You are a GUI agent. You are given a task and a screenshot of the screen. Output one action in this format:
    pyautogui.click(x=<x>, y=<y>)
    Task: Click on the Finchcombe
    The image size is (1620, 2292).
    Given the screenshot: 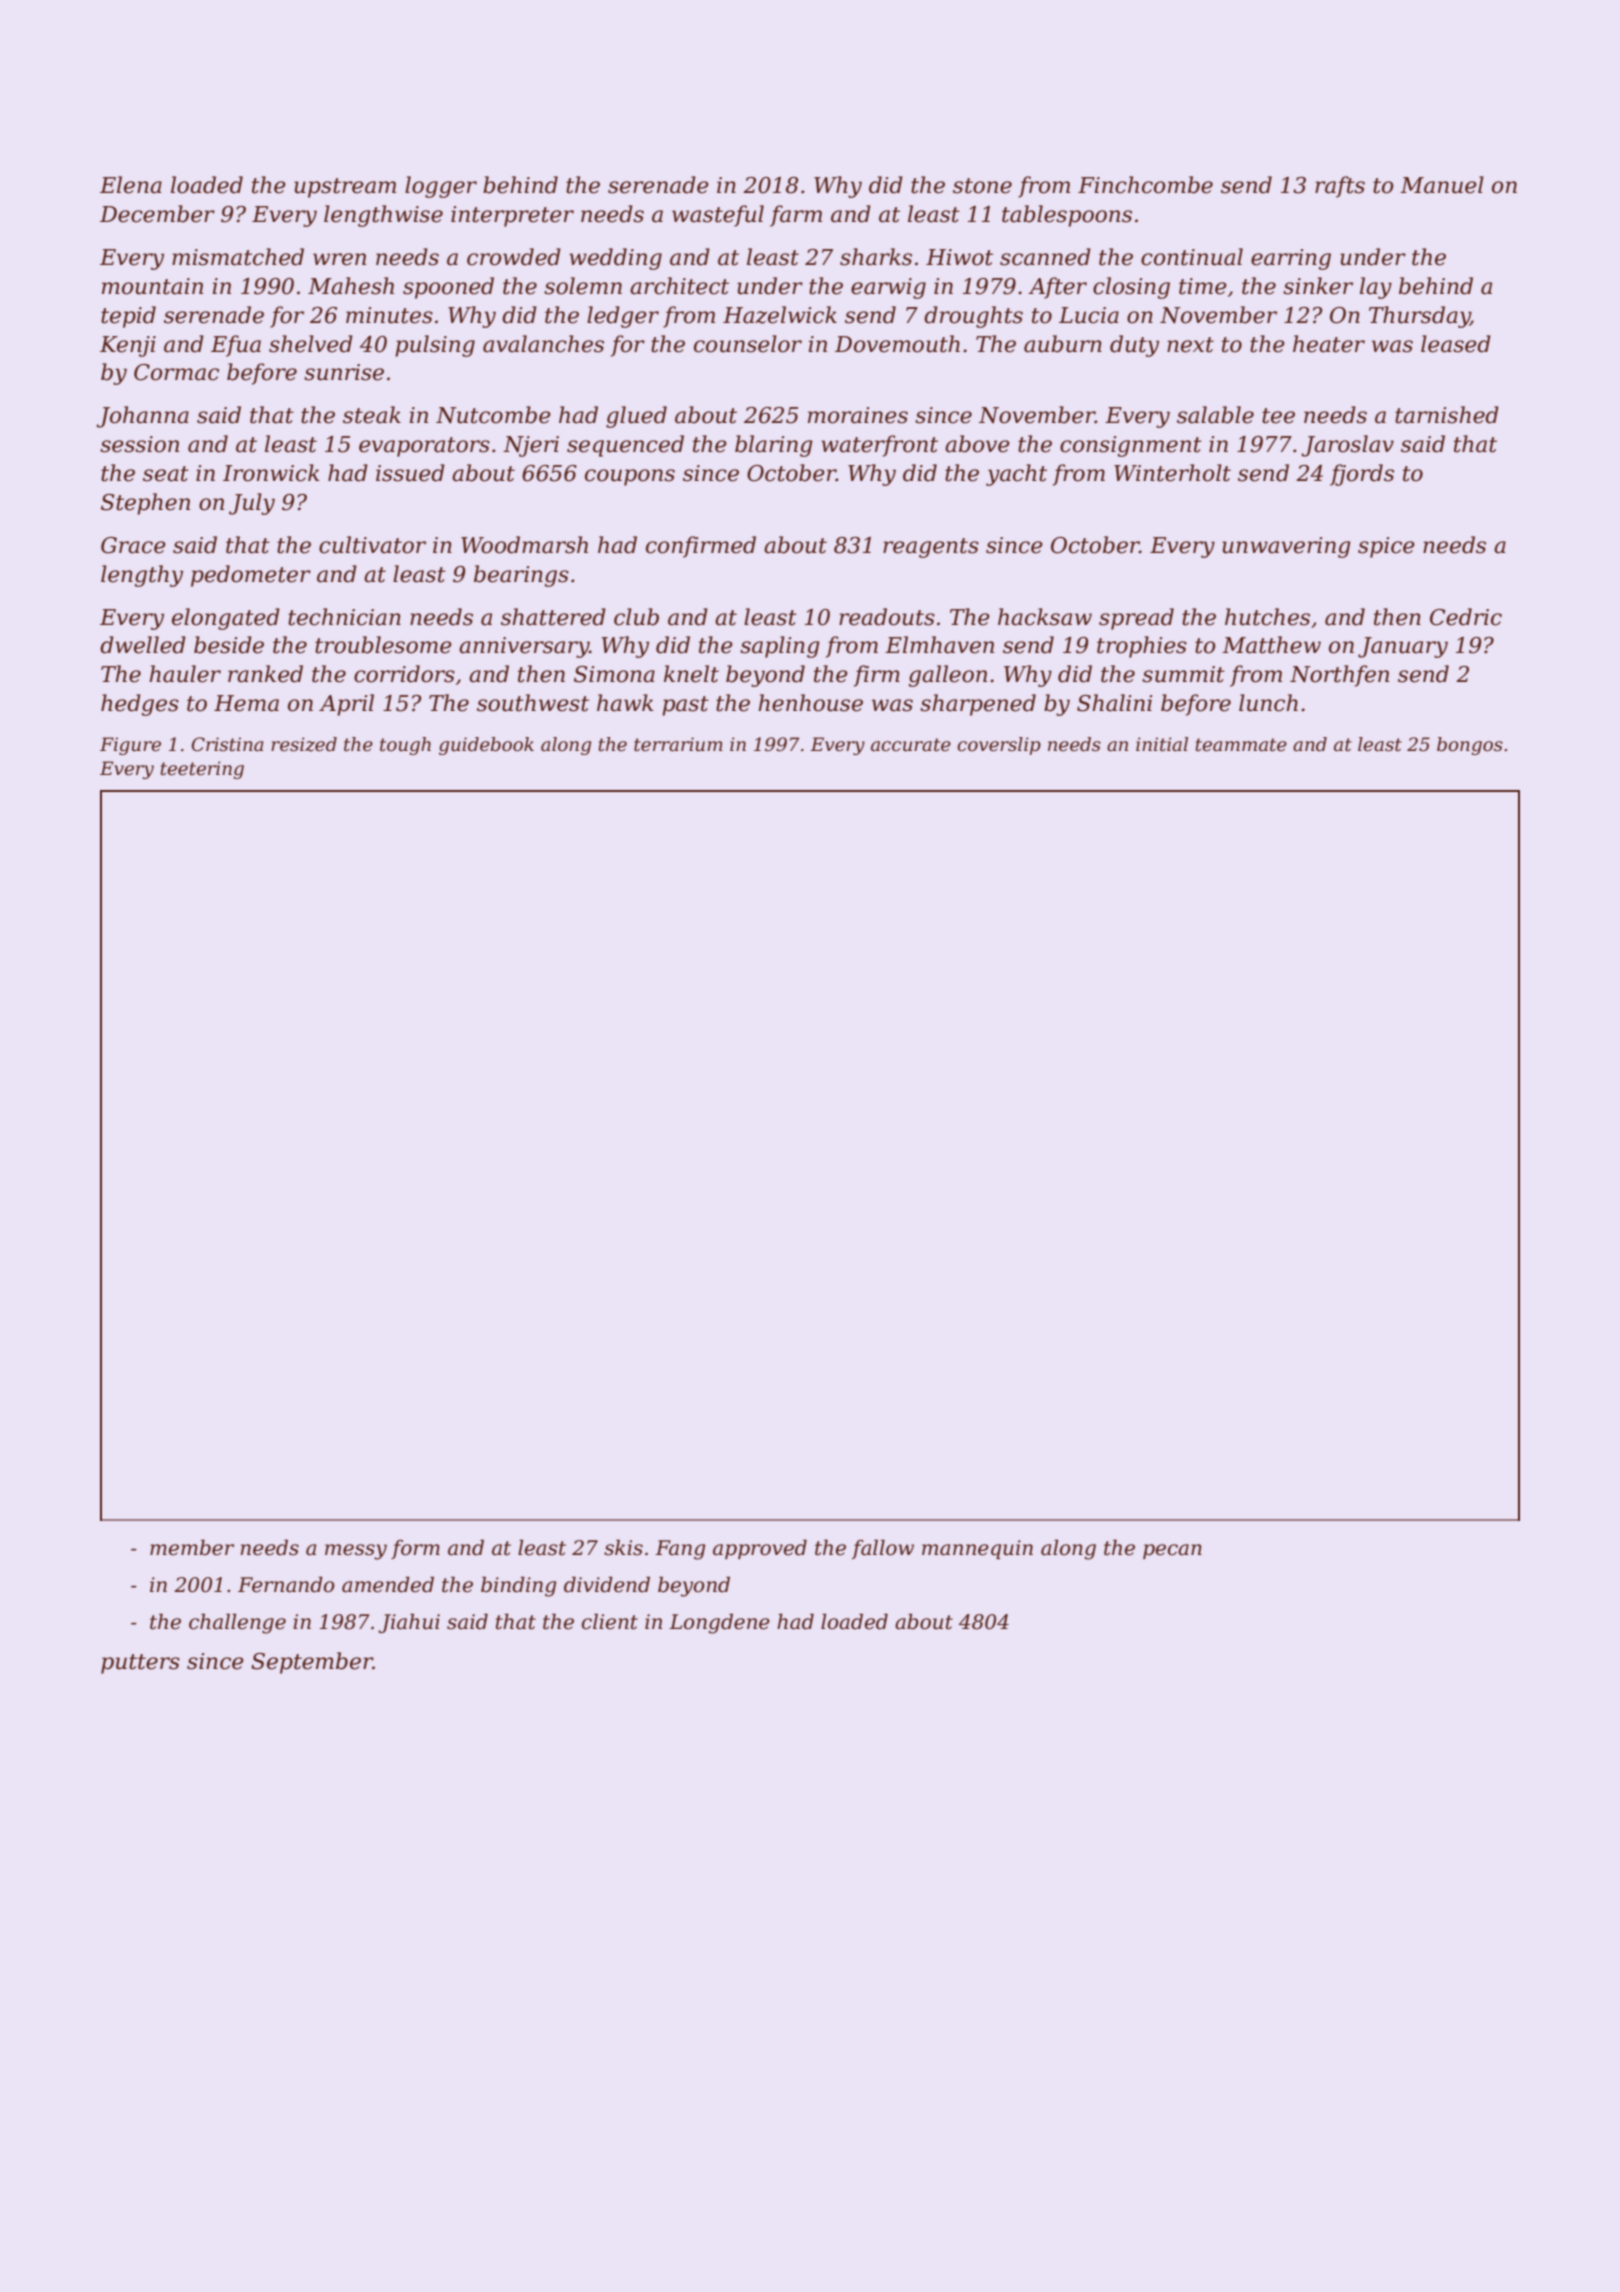 What is the action you would take?
    pyautogui.click(x=1145, y=185)
